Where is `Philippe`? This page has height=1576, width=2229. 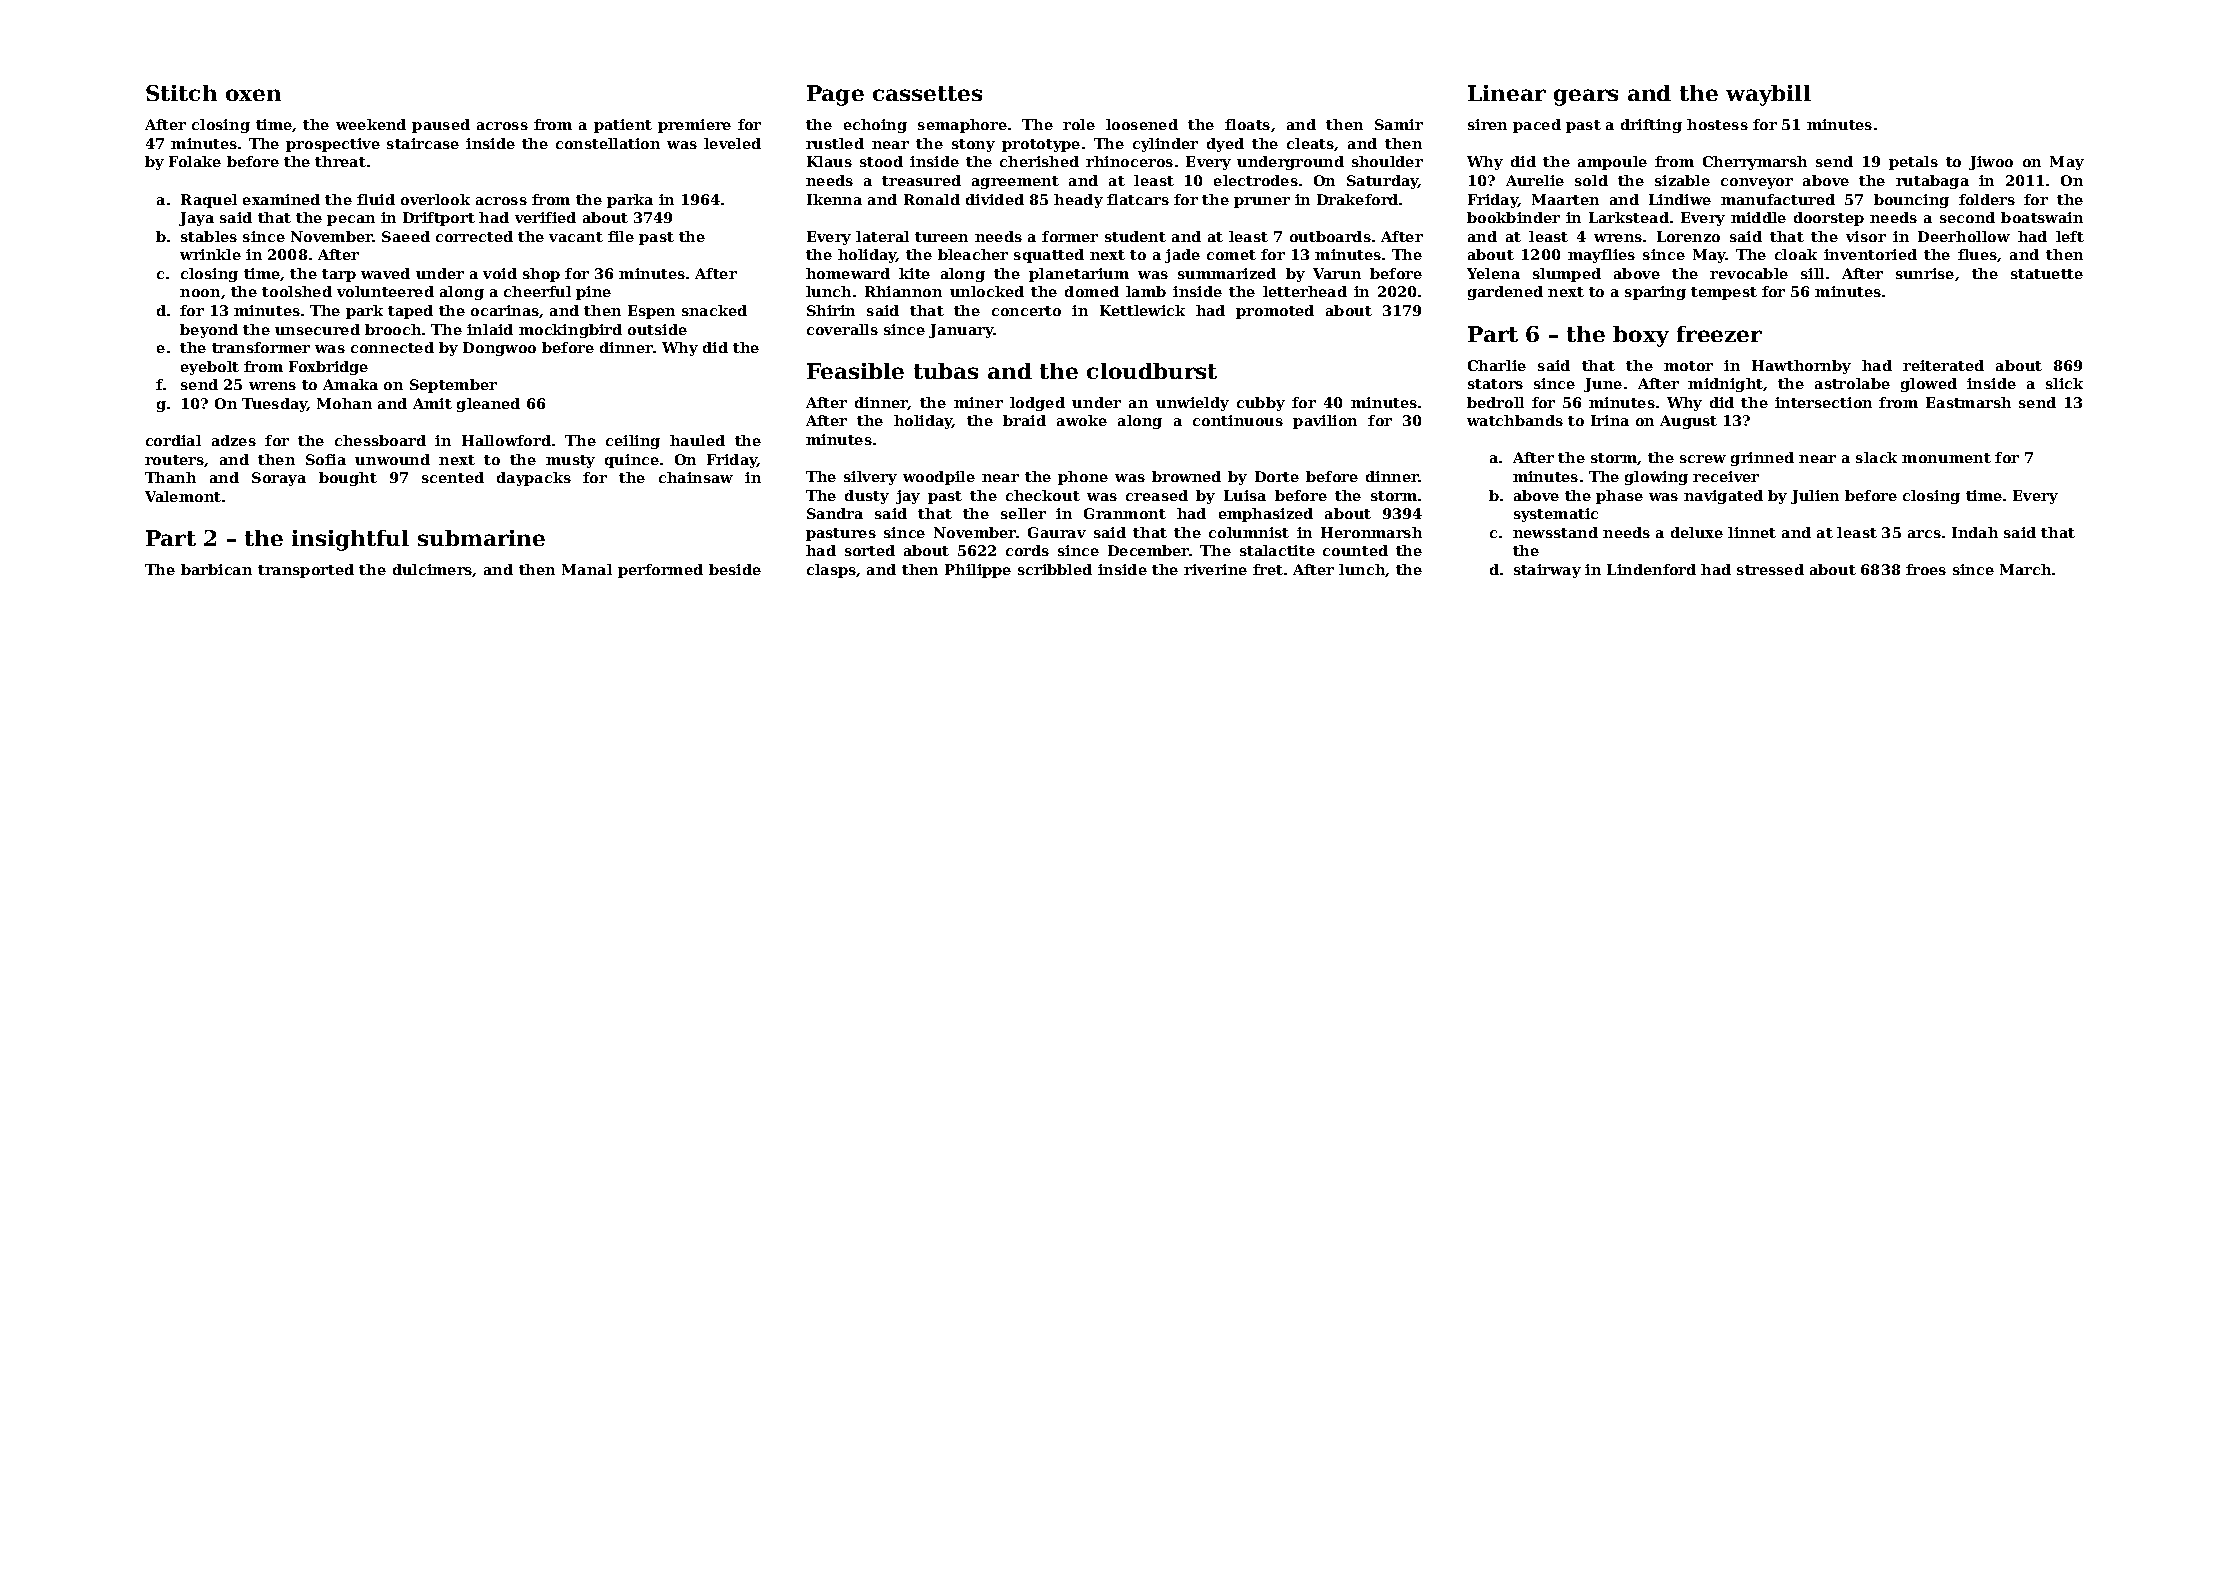 Philippe is located at coordinates (978, 571).
